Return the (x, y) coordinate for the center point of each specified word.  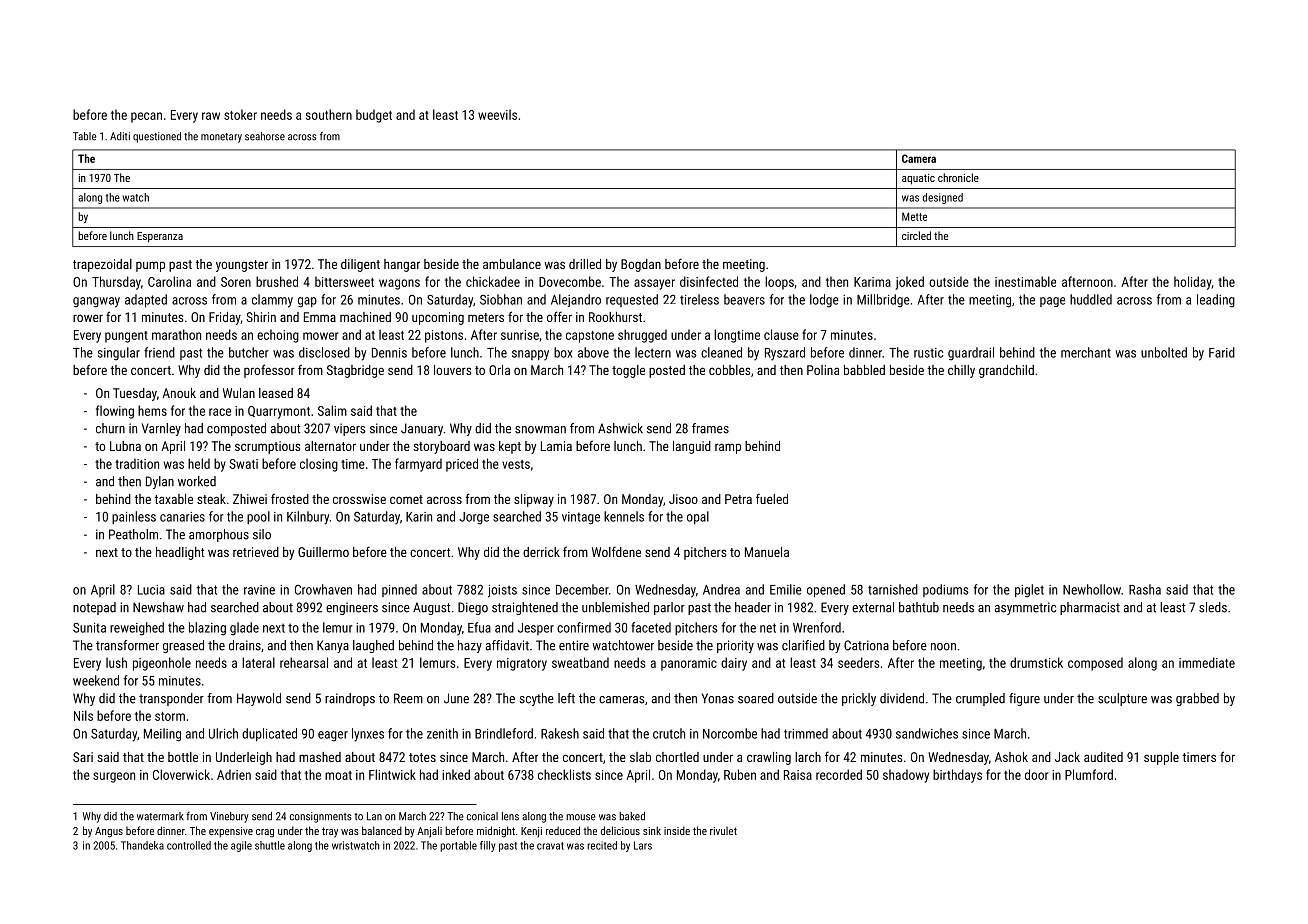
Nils (83, 715)
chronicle (958, 177)
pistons (444, 336)
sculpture (1122, 699)
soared (756, 698)
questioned (157, 137)
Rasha (1145, 589)
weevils (497, 114)
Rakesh (560, 733)
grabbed (1197, 699)
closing (319, 465)
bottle (183, 757)
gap (307, 302)
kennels (624, 516)
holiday (1193, 283)
